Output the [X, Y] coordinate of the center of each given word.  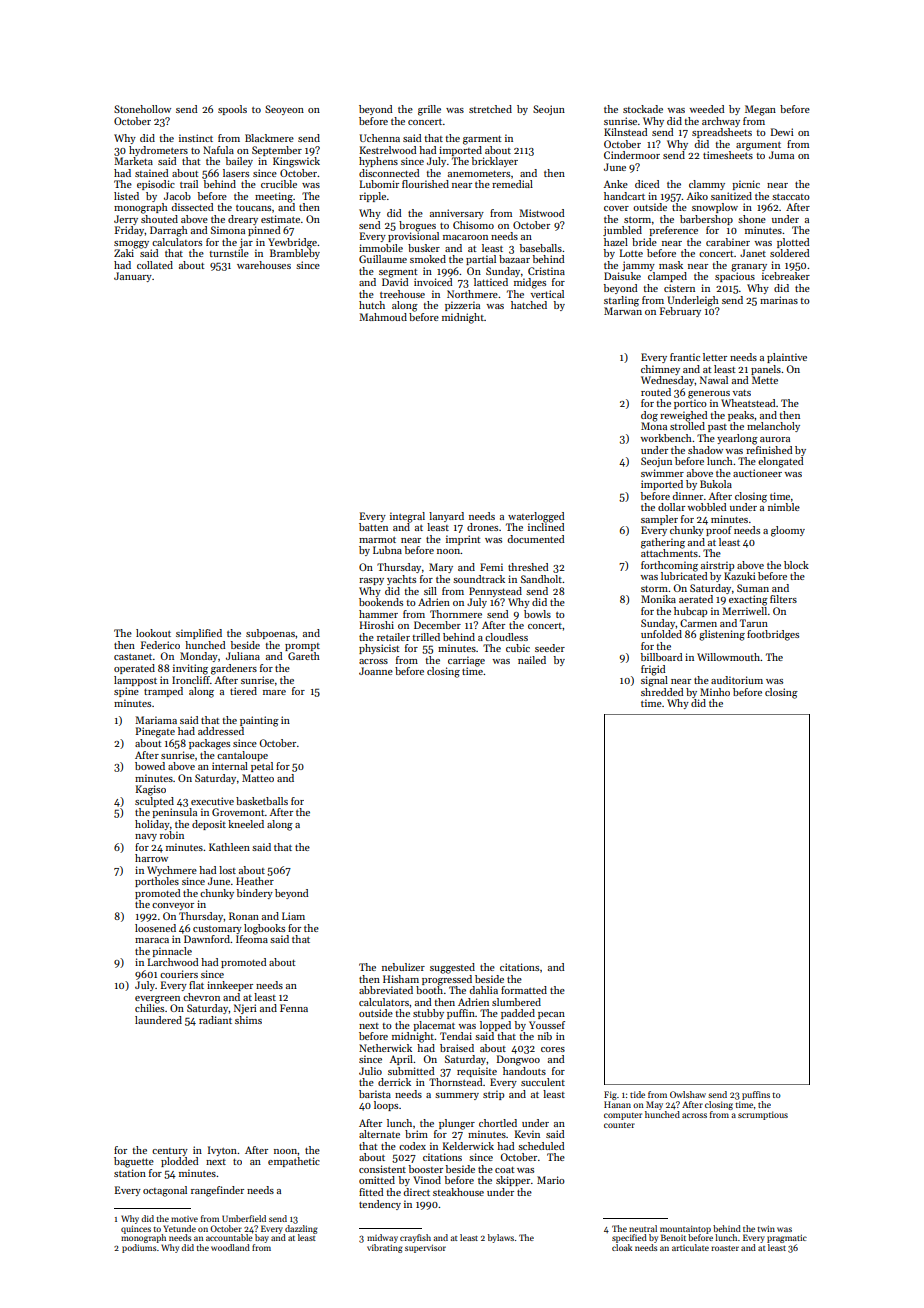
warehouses [264, 265]
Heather [255, 881]
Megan [760, 110]
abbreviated [386, 990]
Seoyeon [284, 110]
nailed [532, 660]
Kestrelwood [388, 150]
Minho [715, 692]
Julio [370, 1071]
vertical [547, 294]
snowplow [715, 208]
